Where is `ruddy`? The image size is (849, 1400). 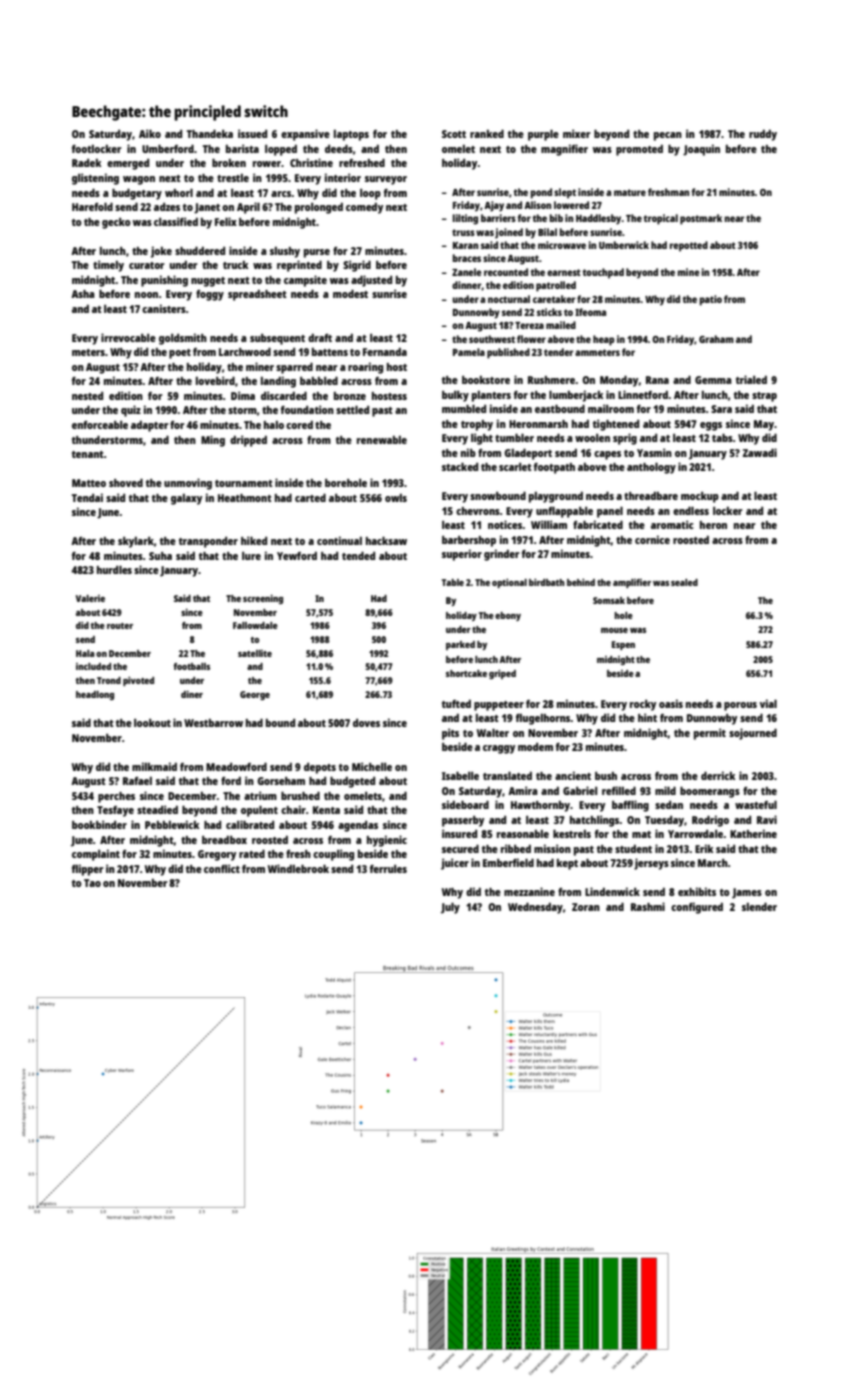 ruddy is located at coordinates (763, 135).
